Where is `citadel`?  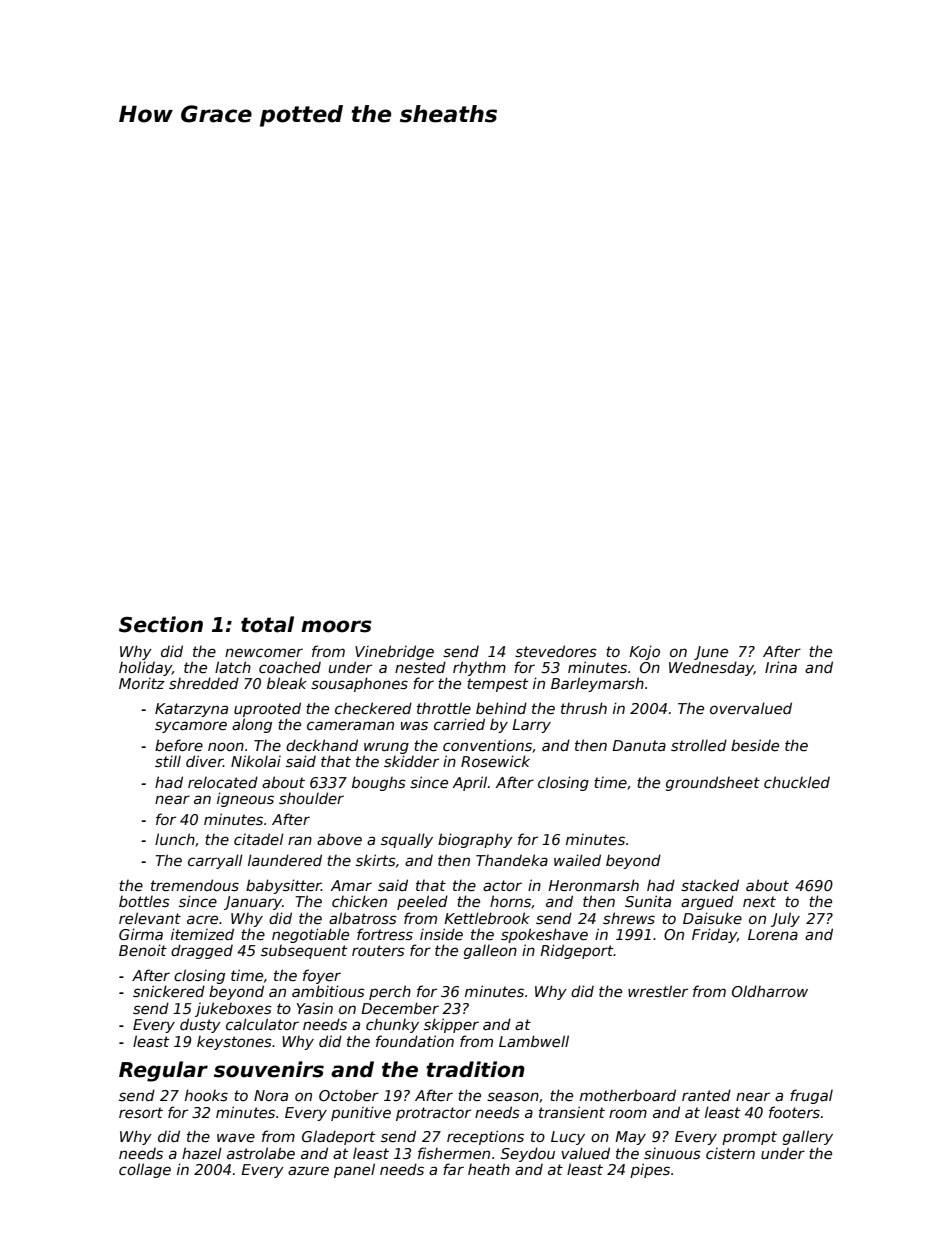
citadel is located at coordinates (259, 839).
